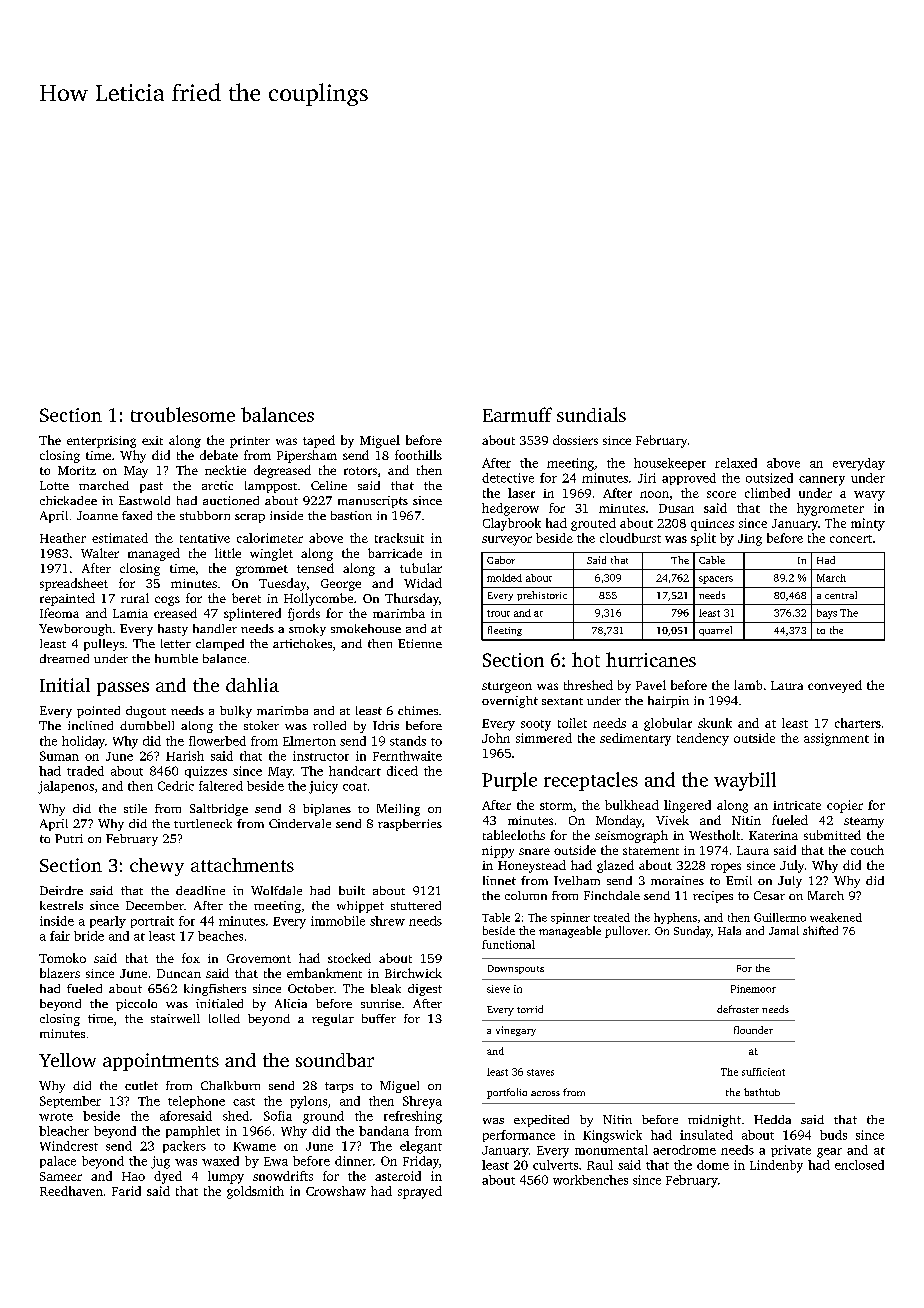  What do you see at coordinates (360, 907) in the document?
I see `whippet` at bounding box center [360, 907].
